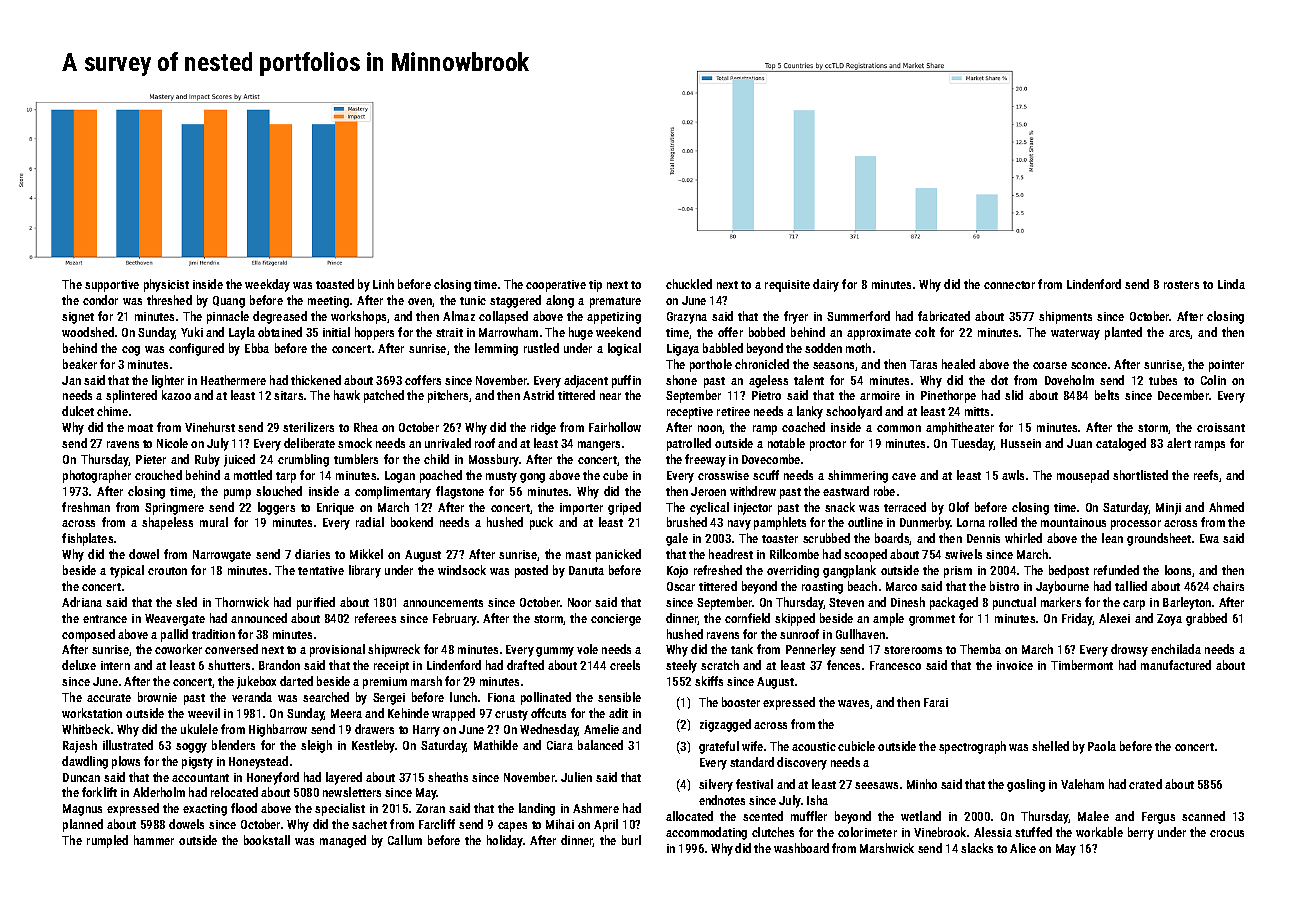 The height and width of the screenshot is (924, 1308). Describe the element at coordinates (496, 349) in the screenshot. I see `lemming` at that location.
